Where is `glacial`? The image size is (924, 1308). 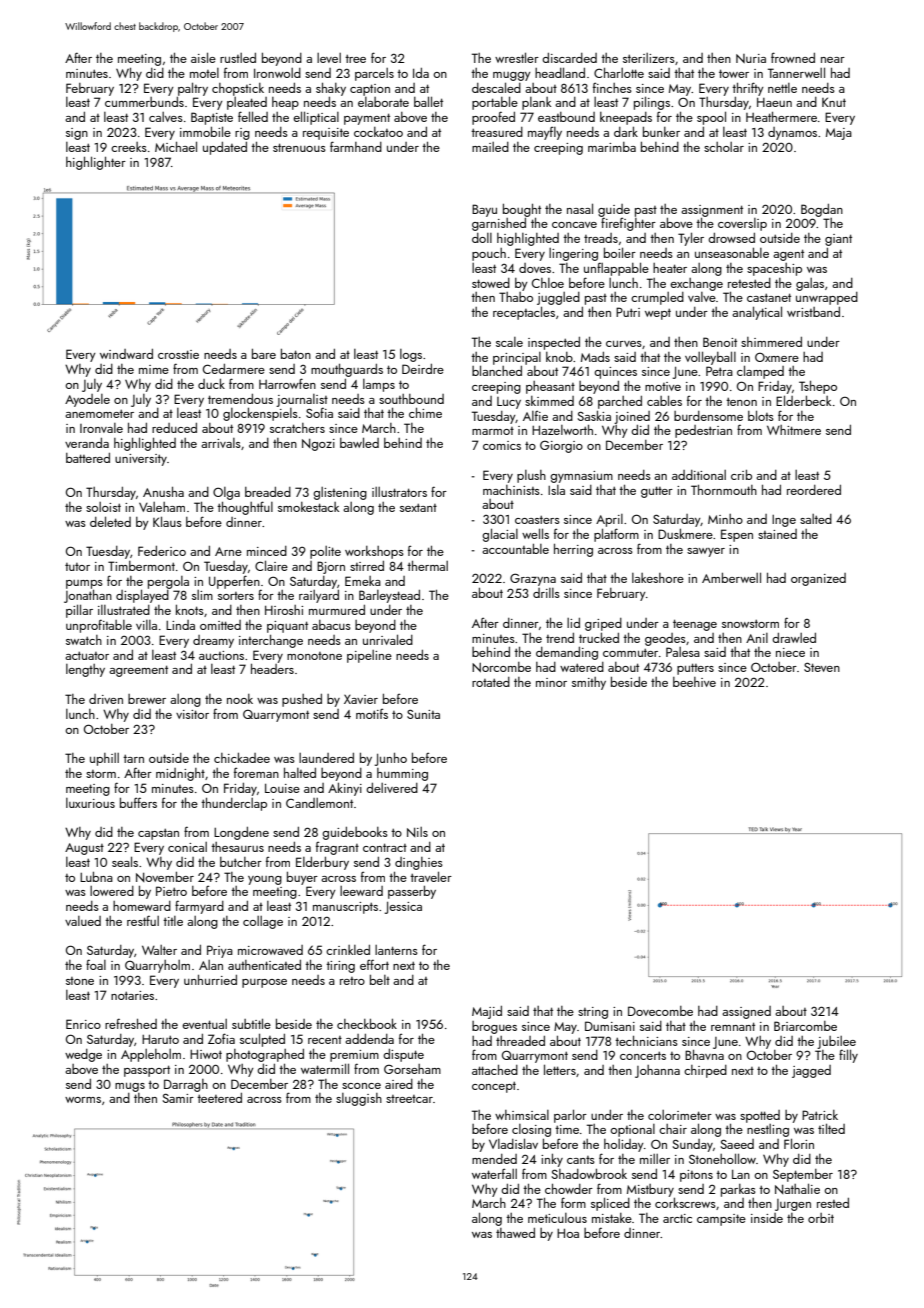
glacial is located at coordinates (500, 535).
